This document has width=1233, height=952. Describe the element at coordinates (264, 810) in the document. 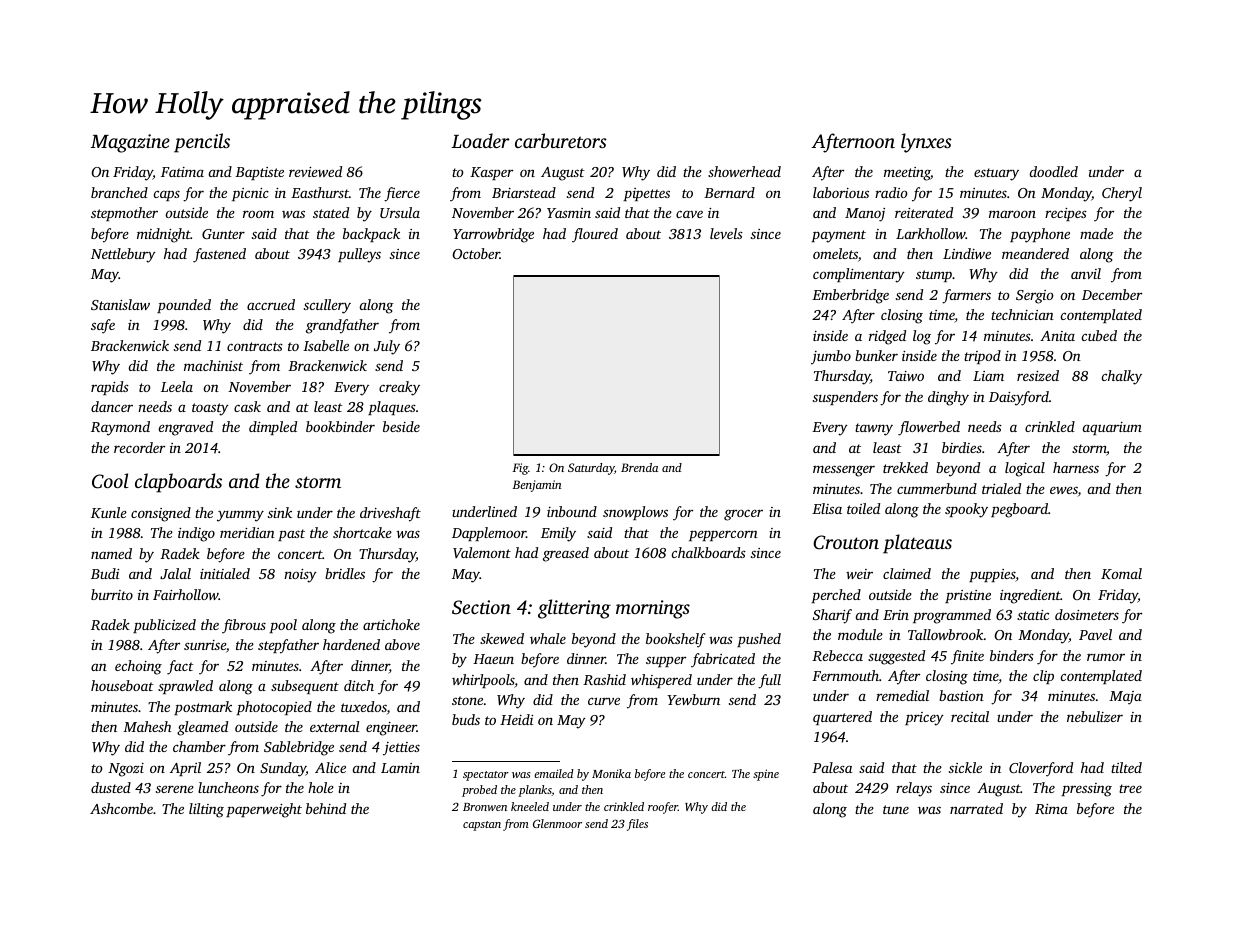

I see `paperweight` at that location.
